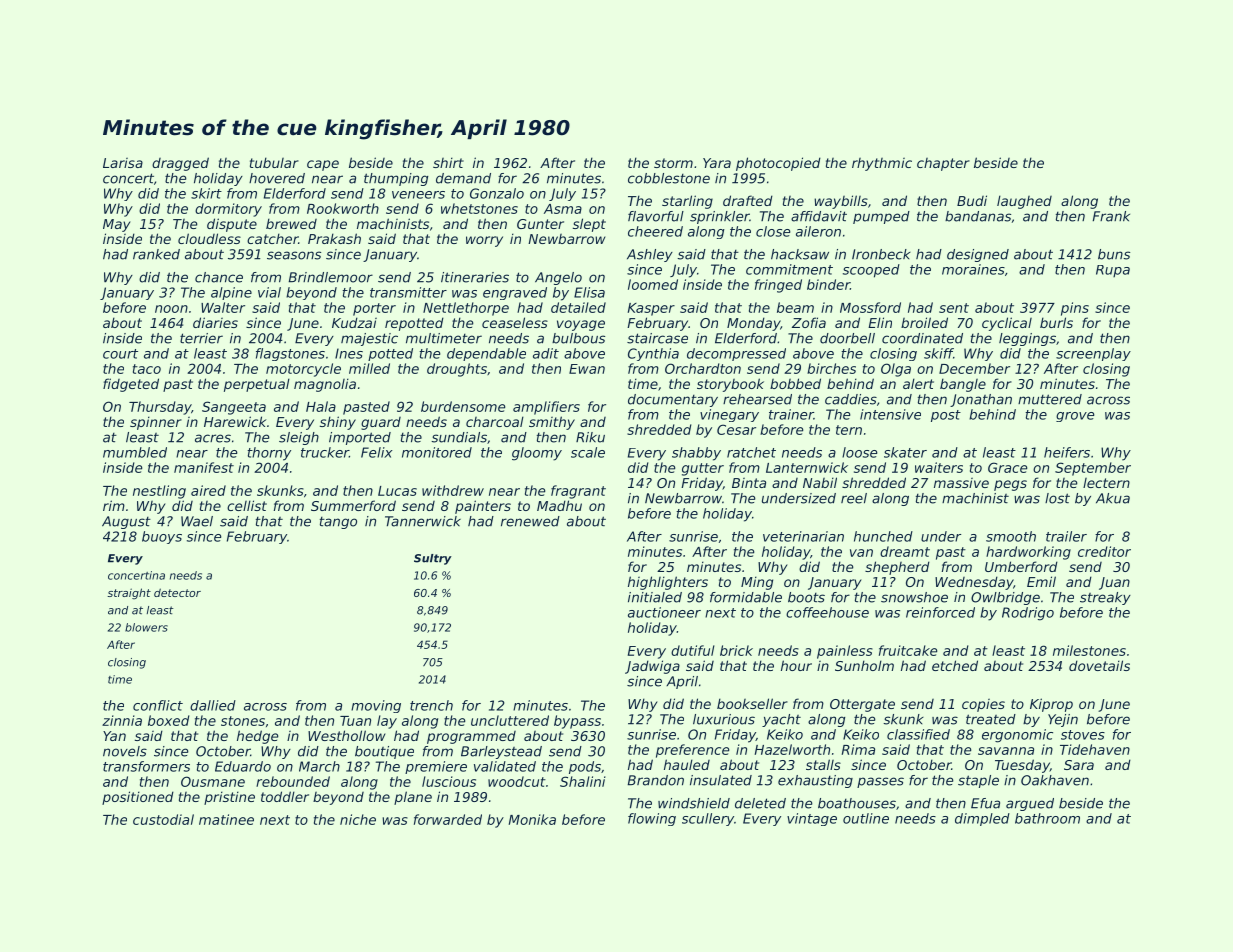  Describe the element at coordinates (1027, 339) in the page. I see `leggings` at that location.
